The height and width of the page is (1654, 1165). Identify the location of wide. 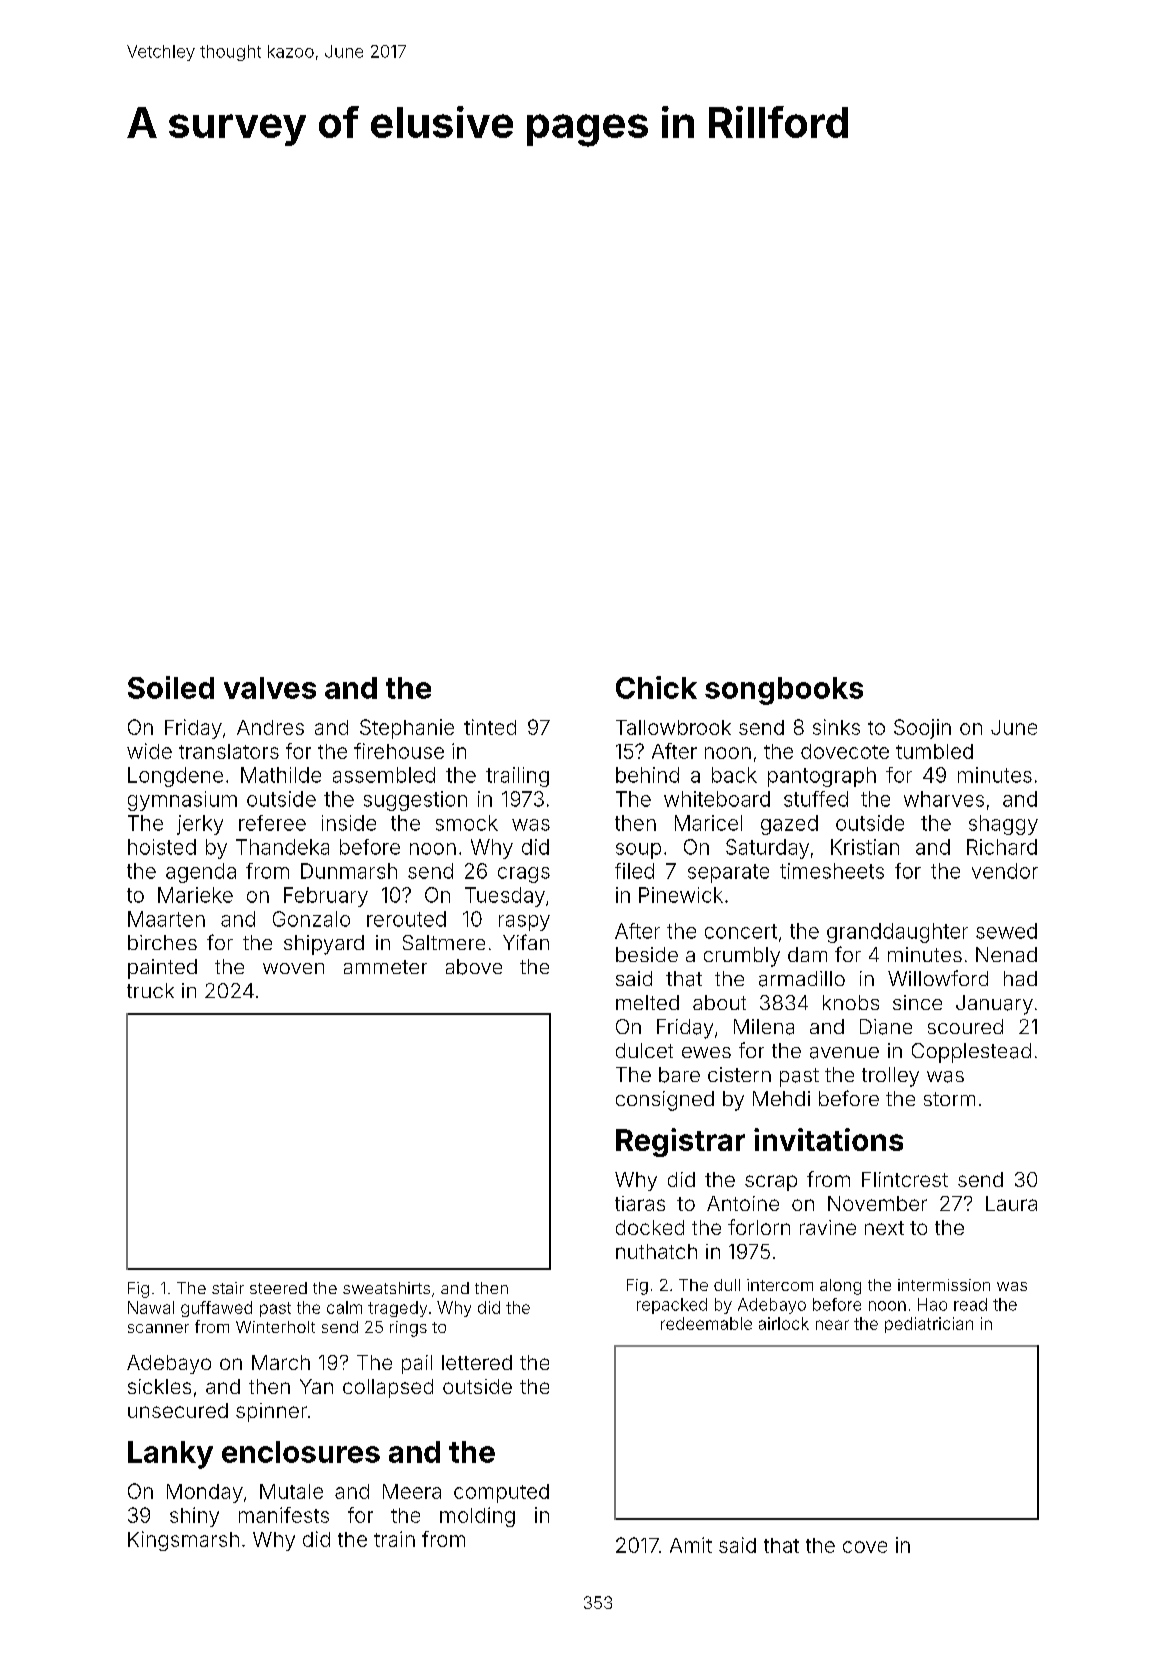
(149, 751).
